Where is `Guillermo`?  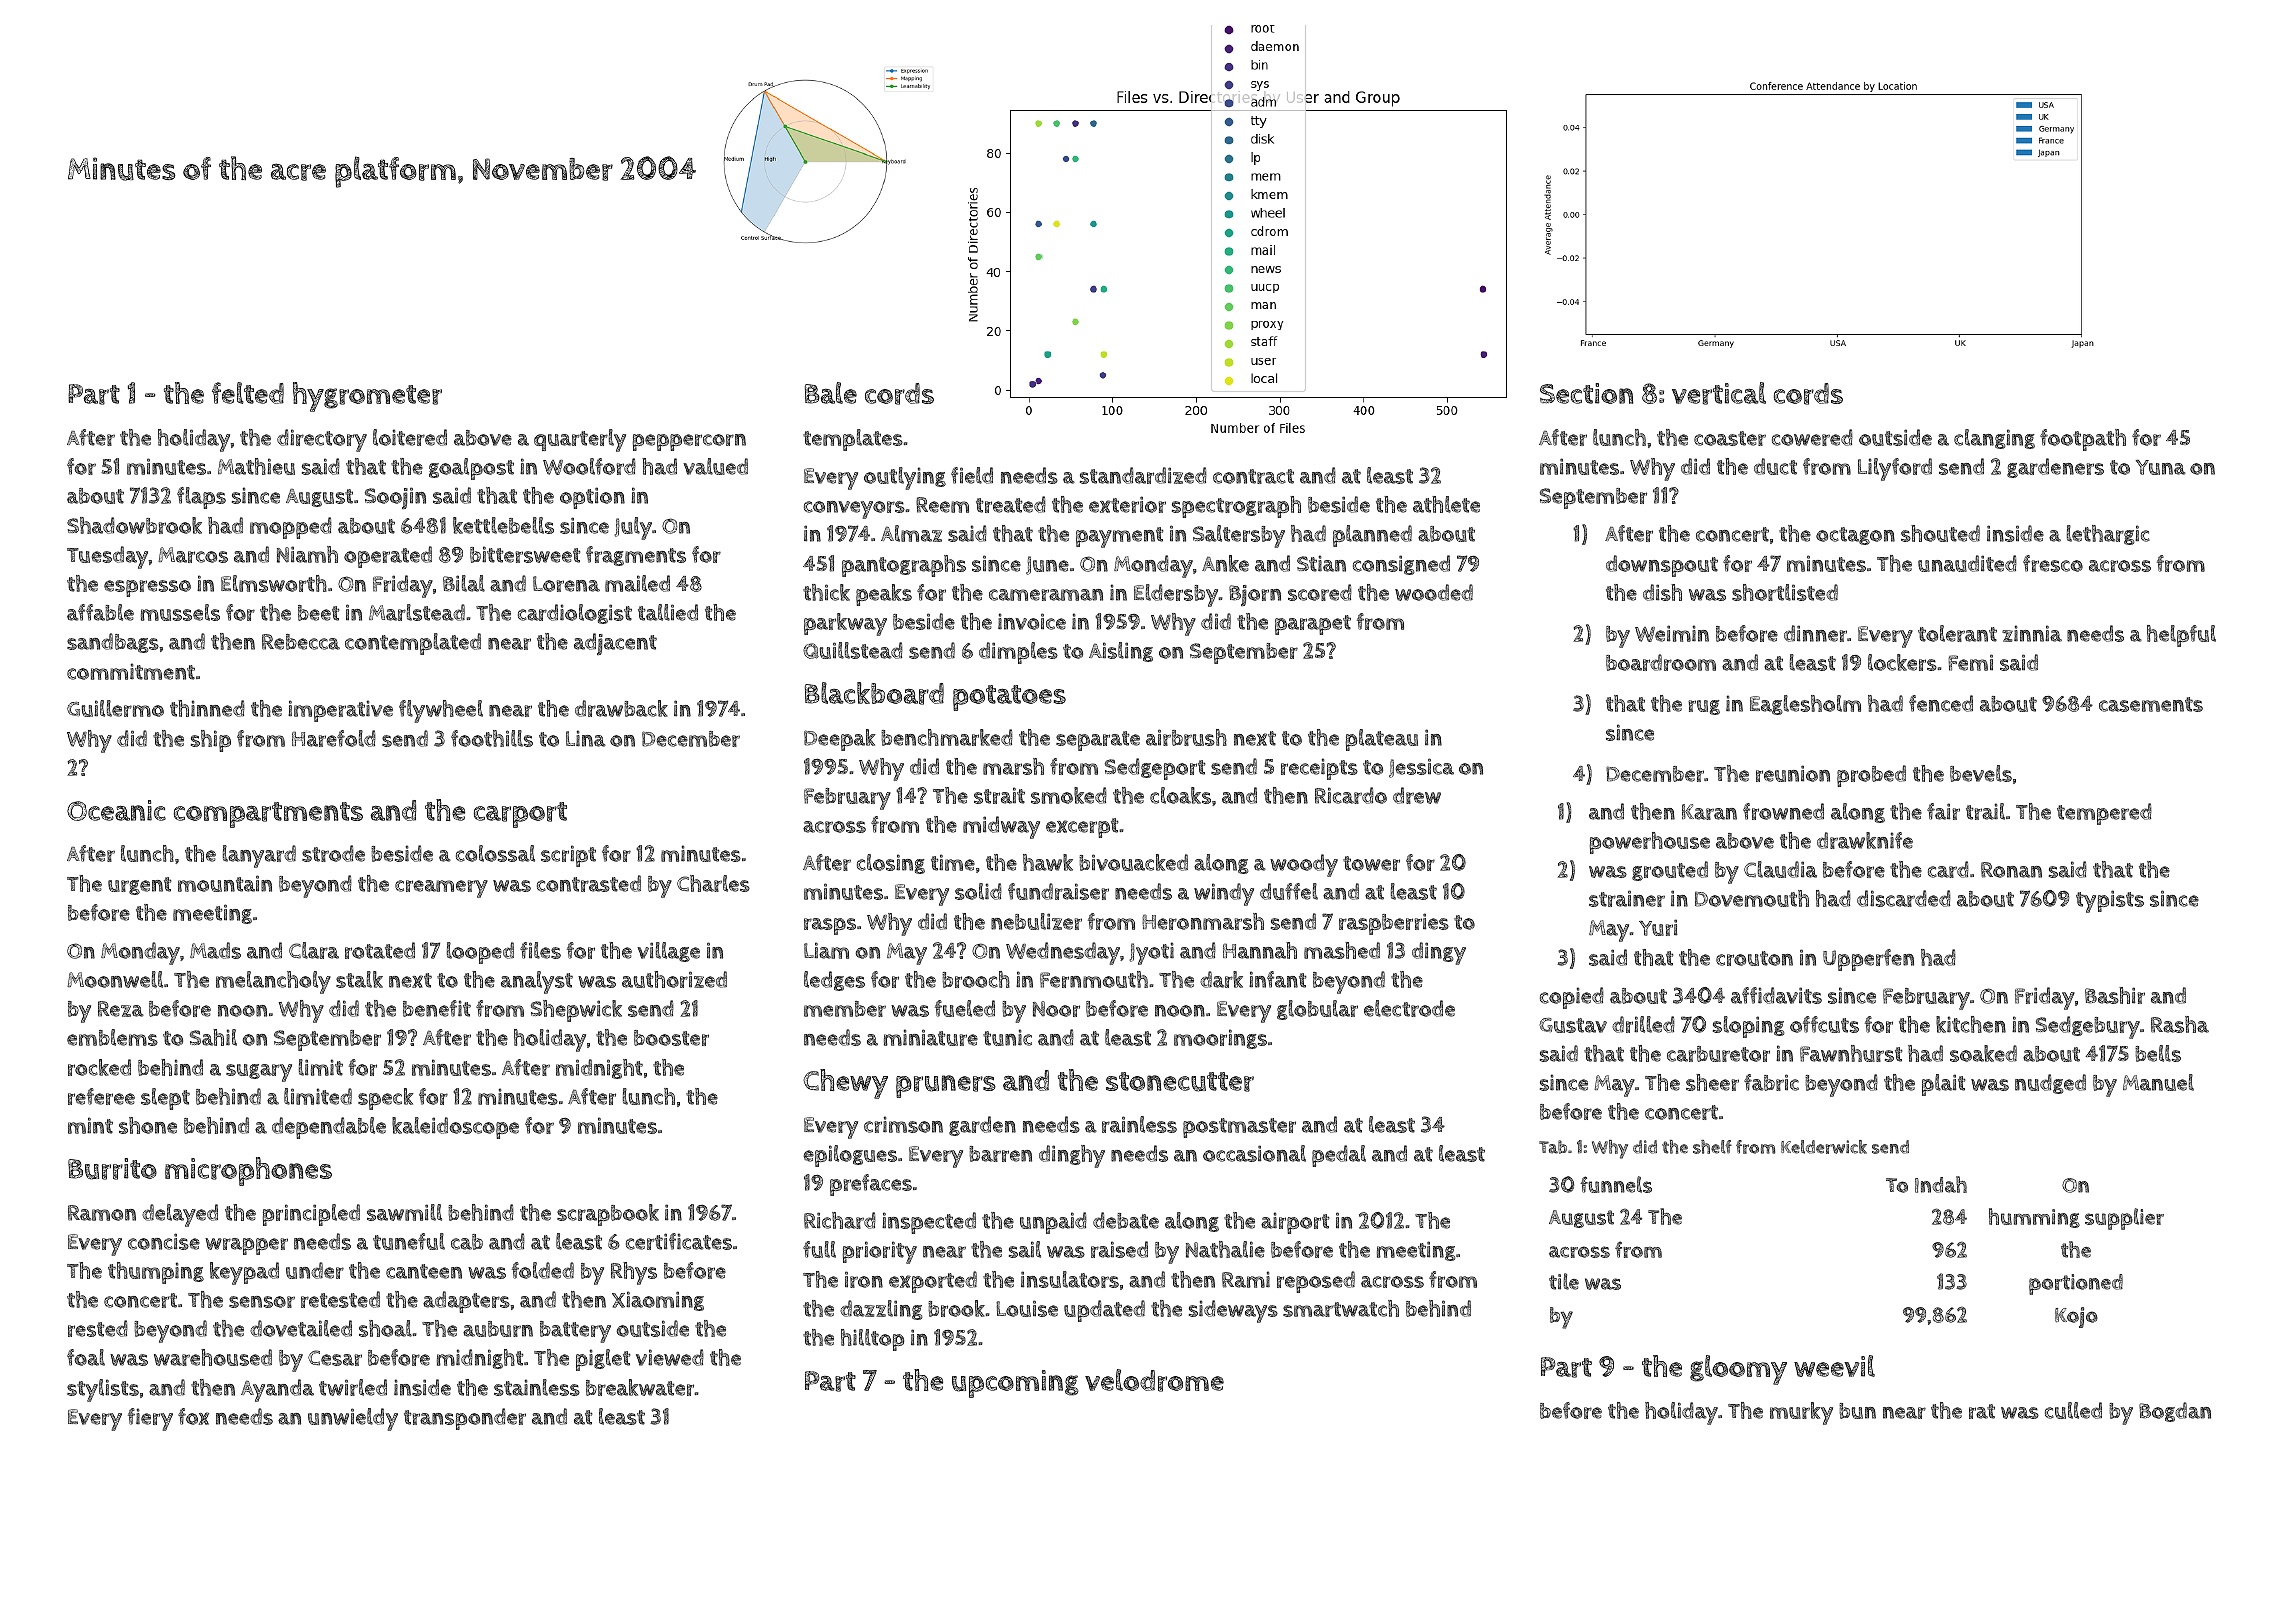 Guillermo is located at coordinates (115, 708).
